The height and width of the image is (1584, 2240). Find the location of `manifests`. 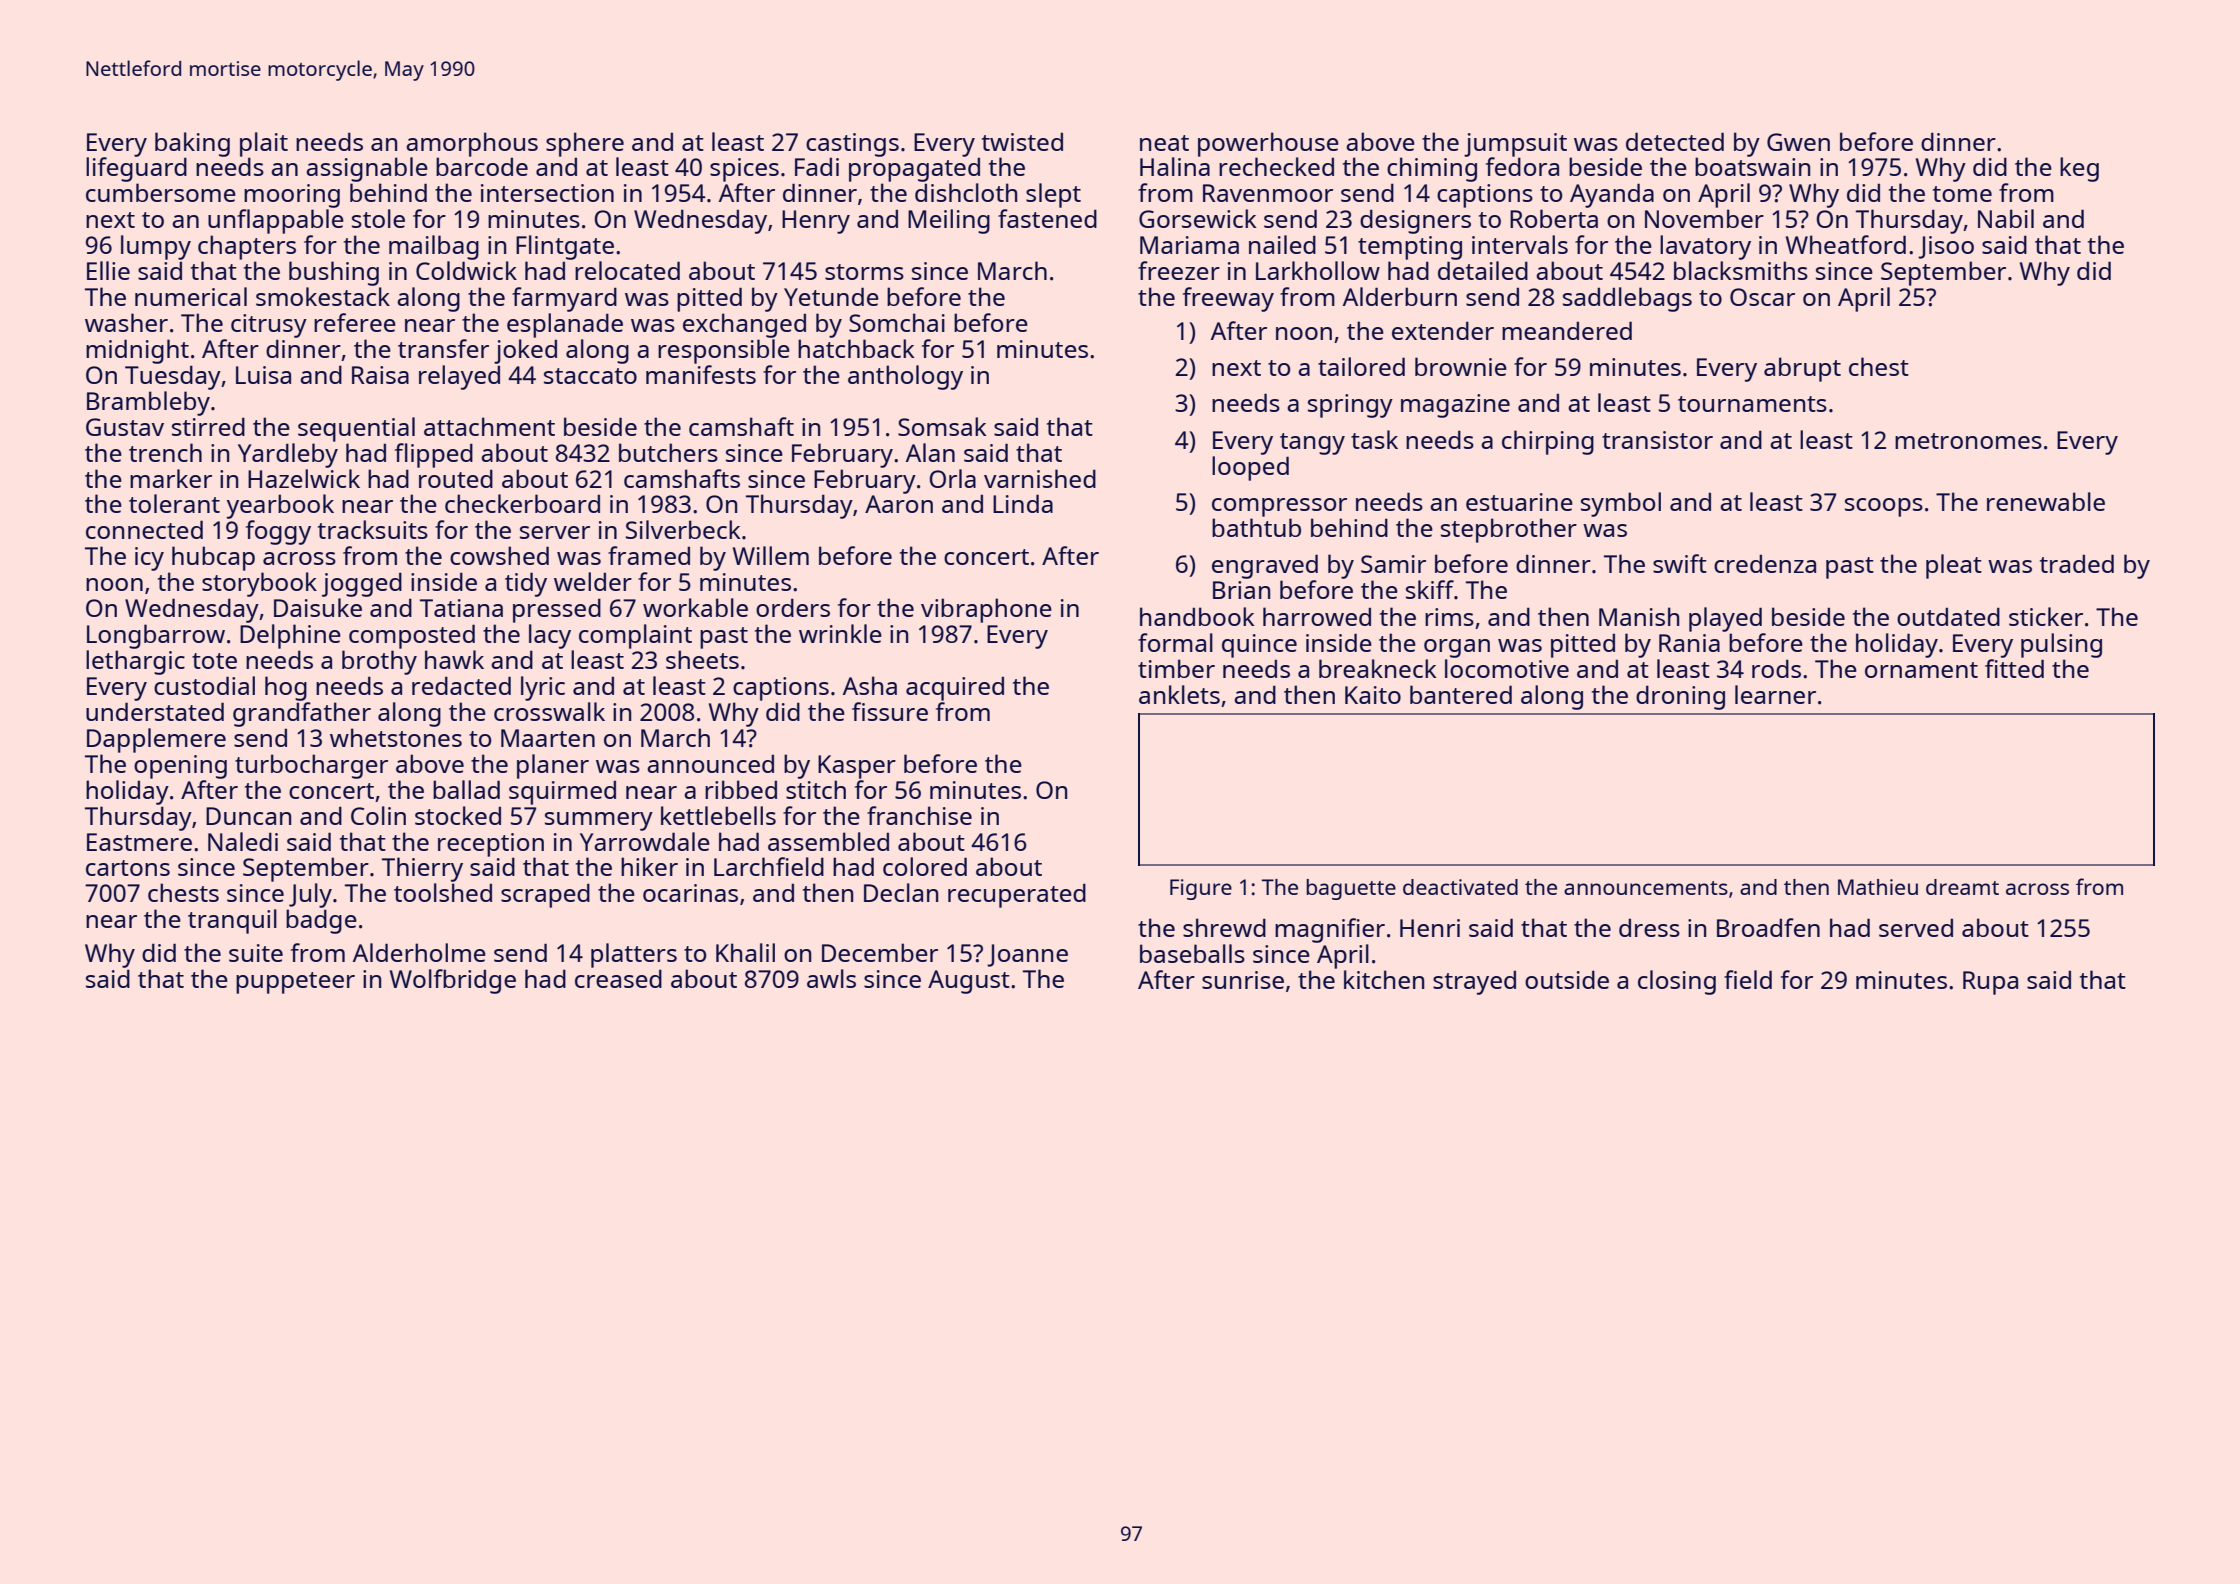

manifests is located at coordinates (701, 374).
